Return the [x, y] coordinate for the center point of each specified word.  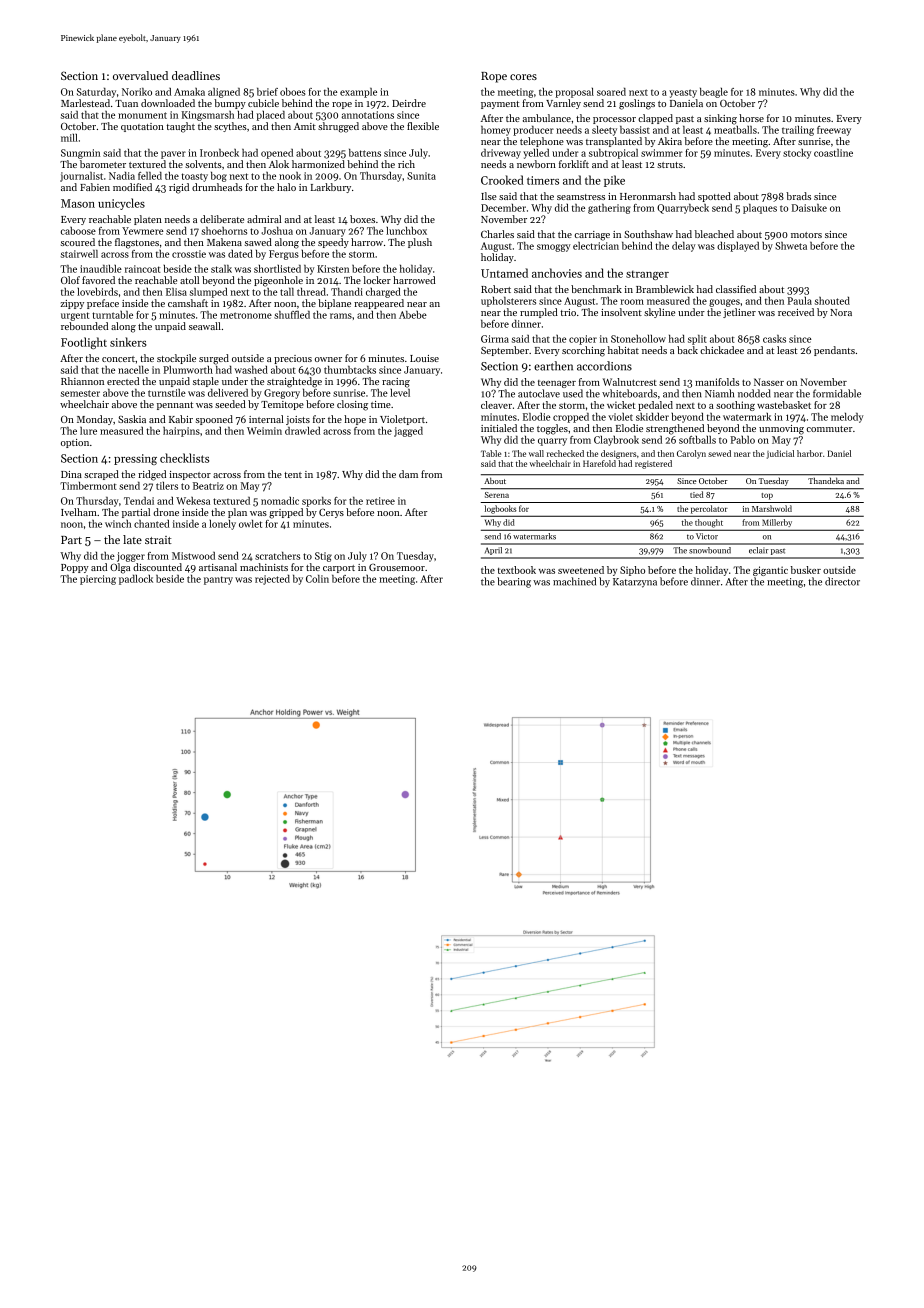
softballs [697, 440]
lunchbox [406, 231]
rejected [272, 580]
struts [670, 165]
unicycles [121, 204]
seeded [230, 404]
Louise [424, 358]
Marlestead [85, 103]
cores [523, 77]
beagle [714, 93]
